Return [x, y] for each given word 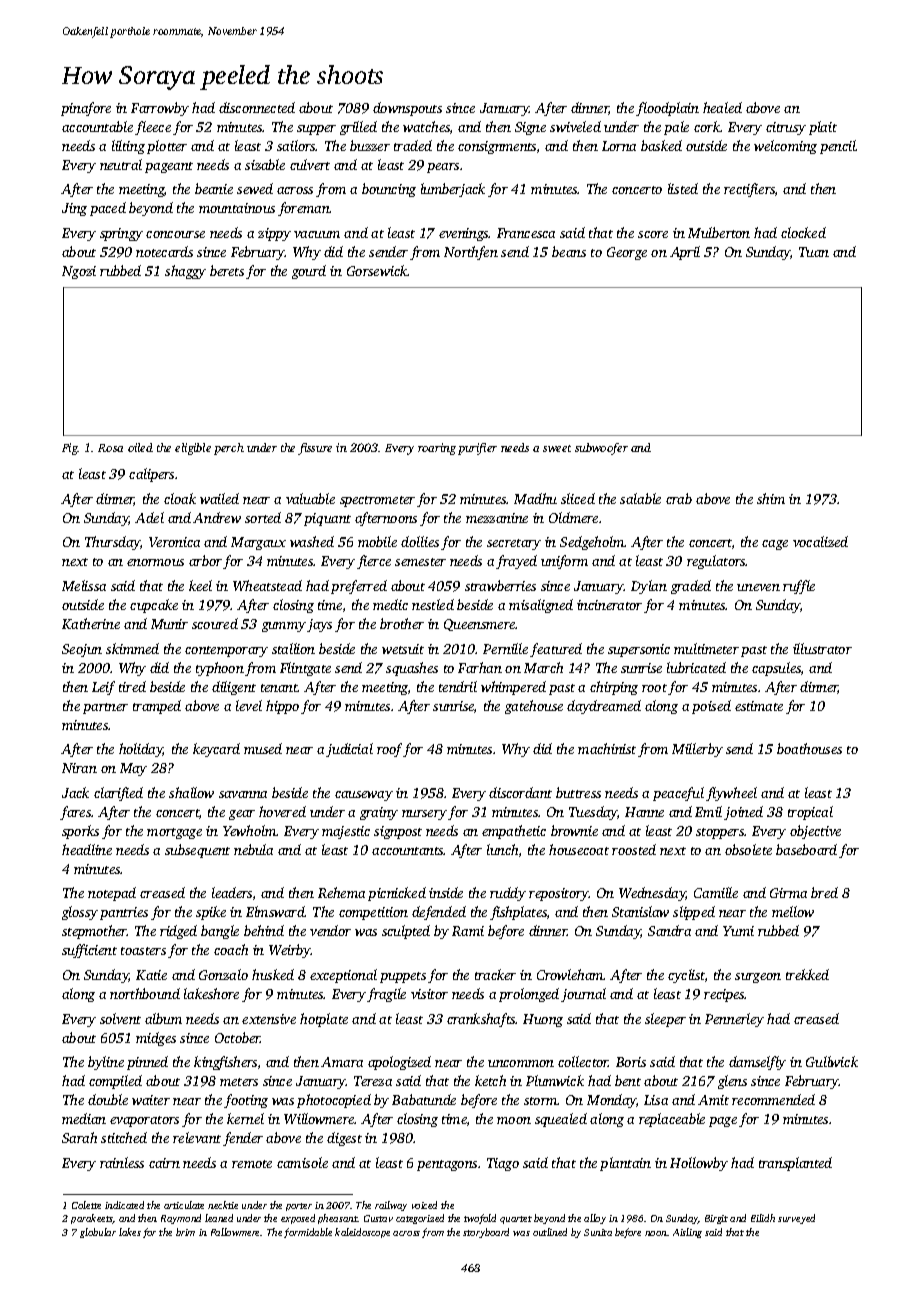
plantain [625, 1164]
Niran [79, 768]
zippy [274, 234]
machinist [607, 748]
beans [569, 251]
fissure [315, 449]
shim [771, 498]
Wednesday [652, 894]
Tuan [814, 252]
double [108, 1099]
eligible [193, 449]
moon [514, 1120]
